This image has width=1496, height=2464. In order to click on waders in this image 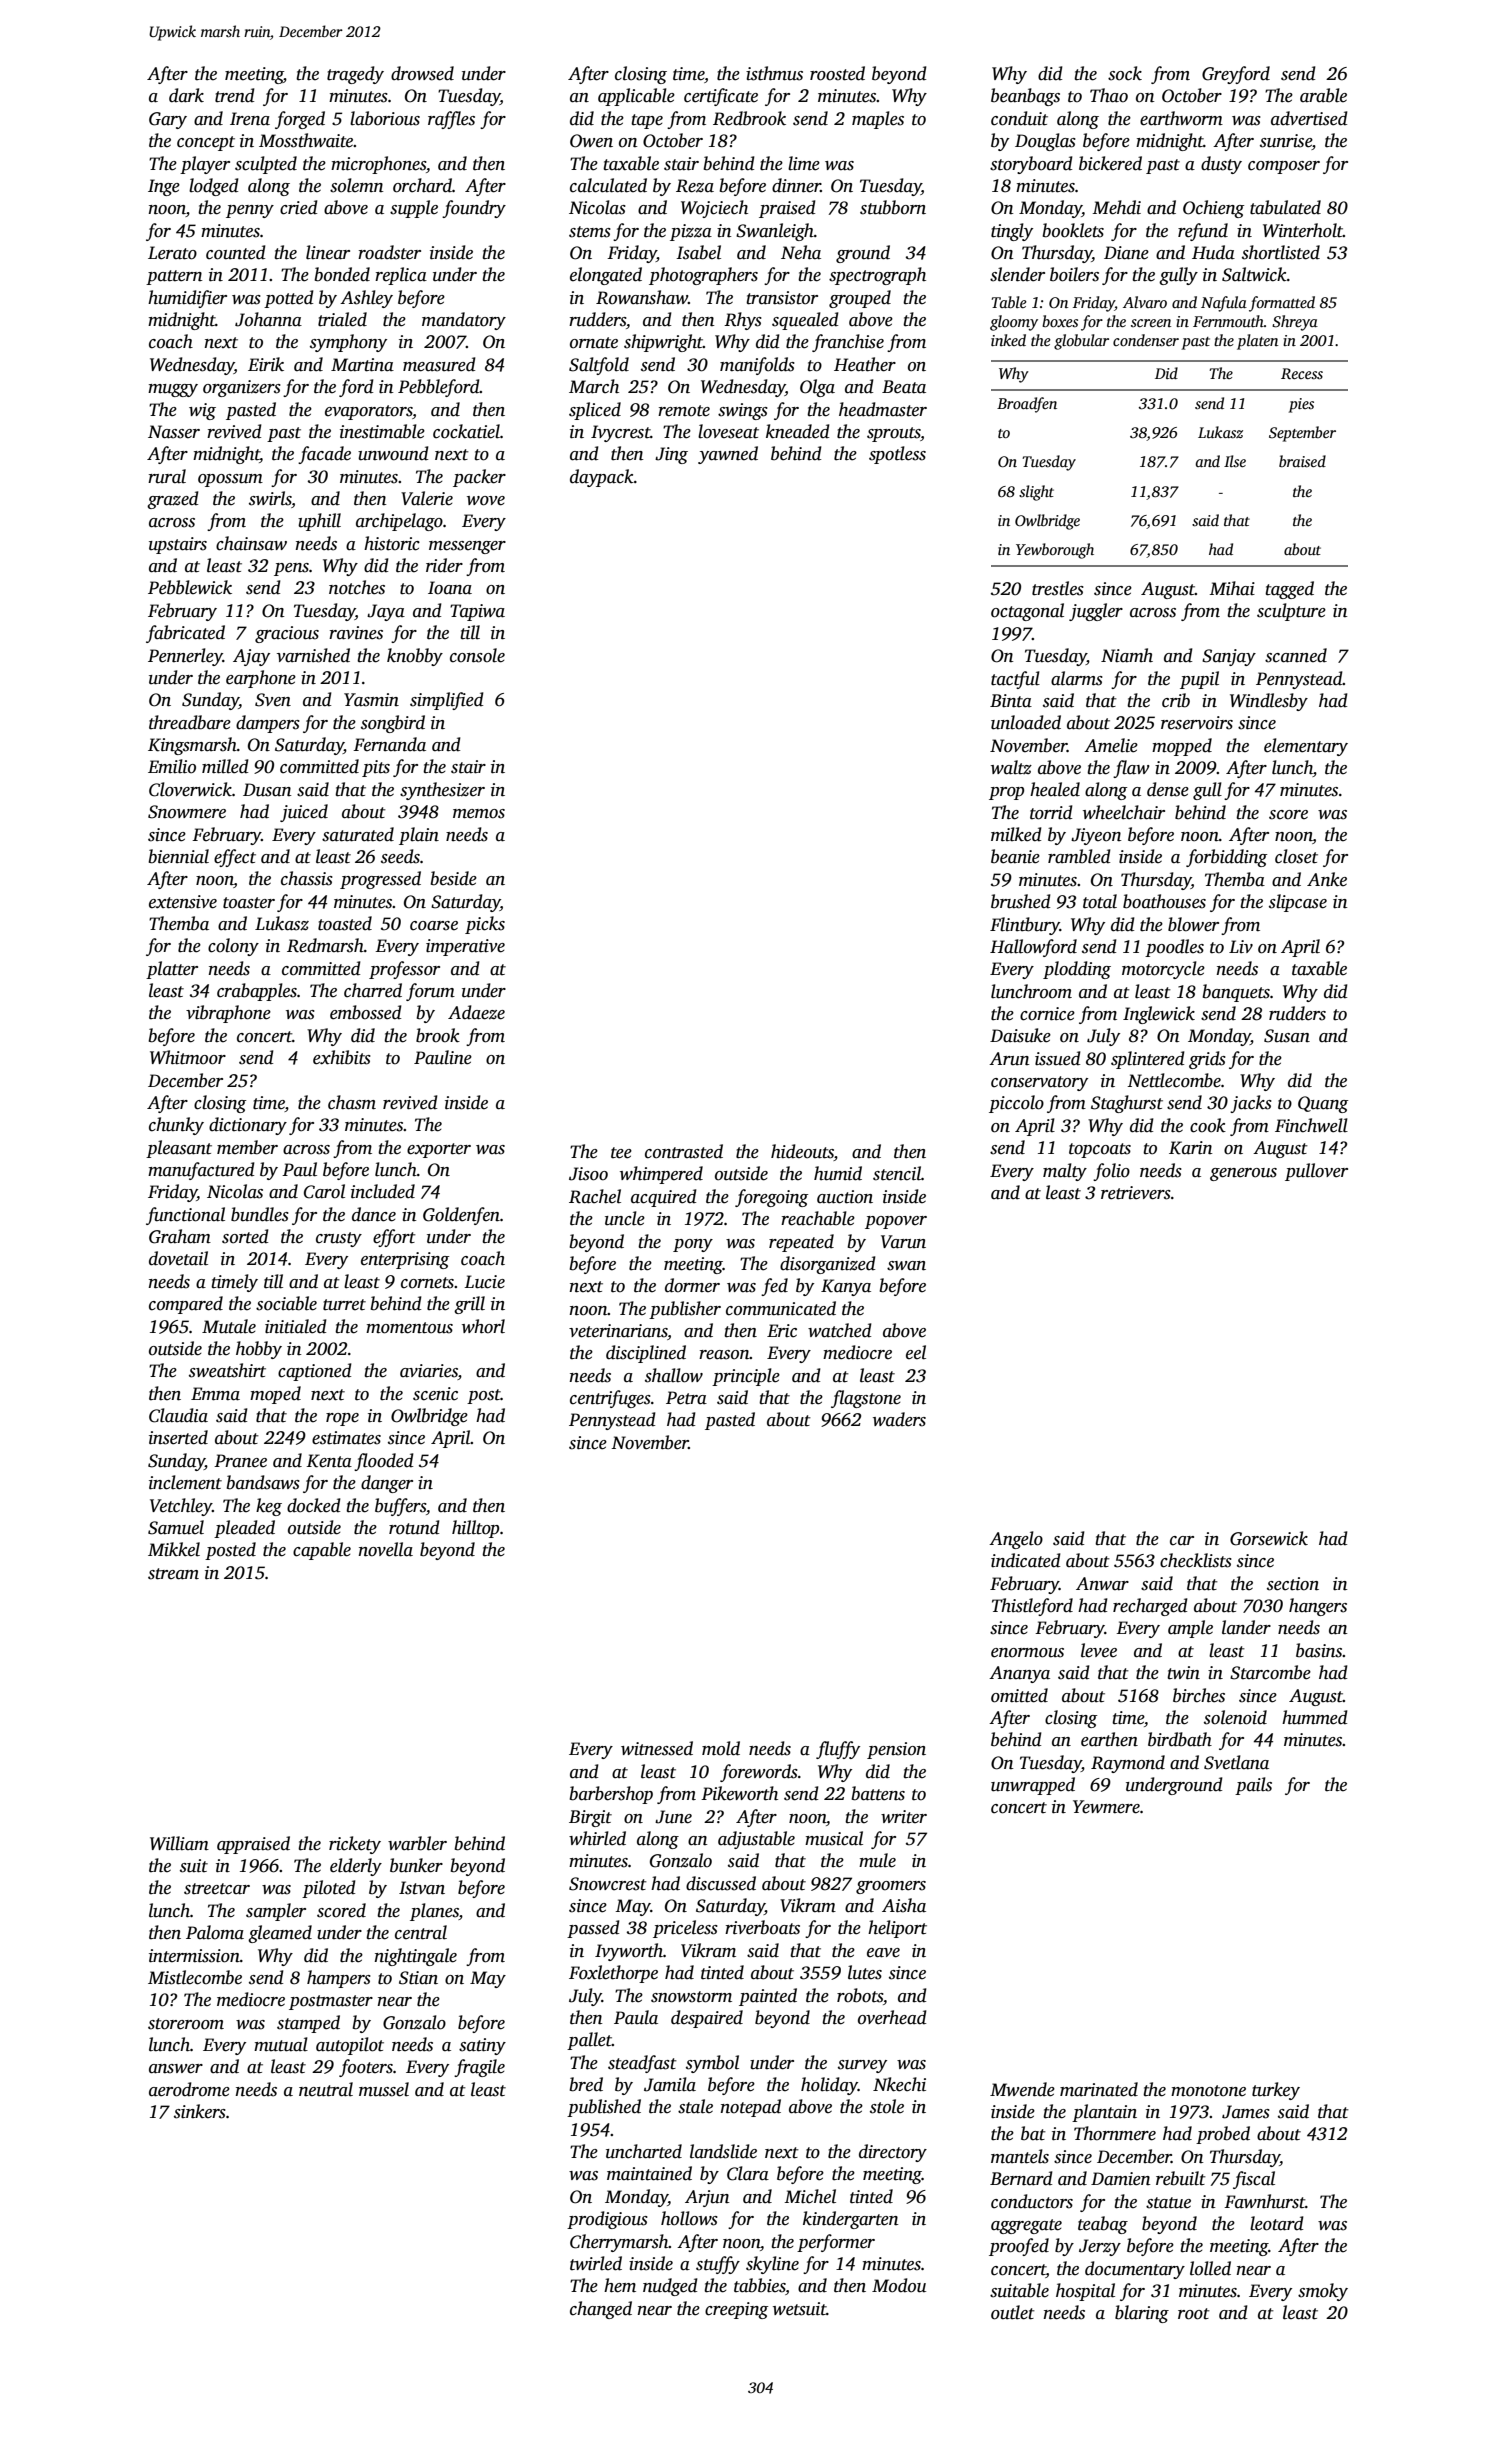, I will do `click(899, 1419)`.
